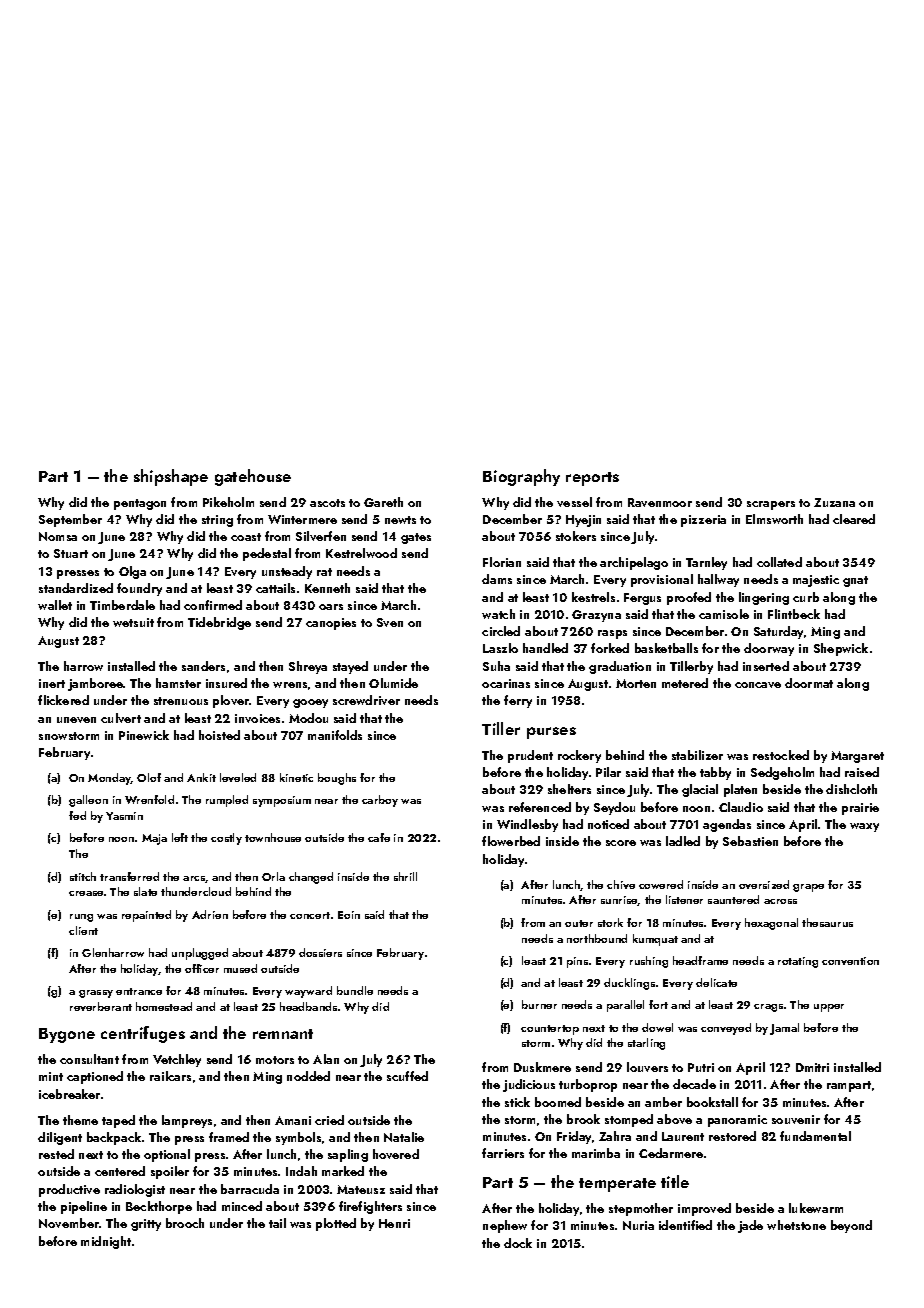 This screenshot has height=1308, width=924. What do you see at coordinates (592, 479) in the screenshot?
I see `reports` at bounding box center [592, 479].
